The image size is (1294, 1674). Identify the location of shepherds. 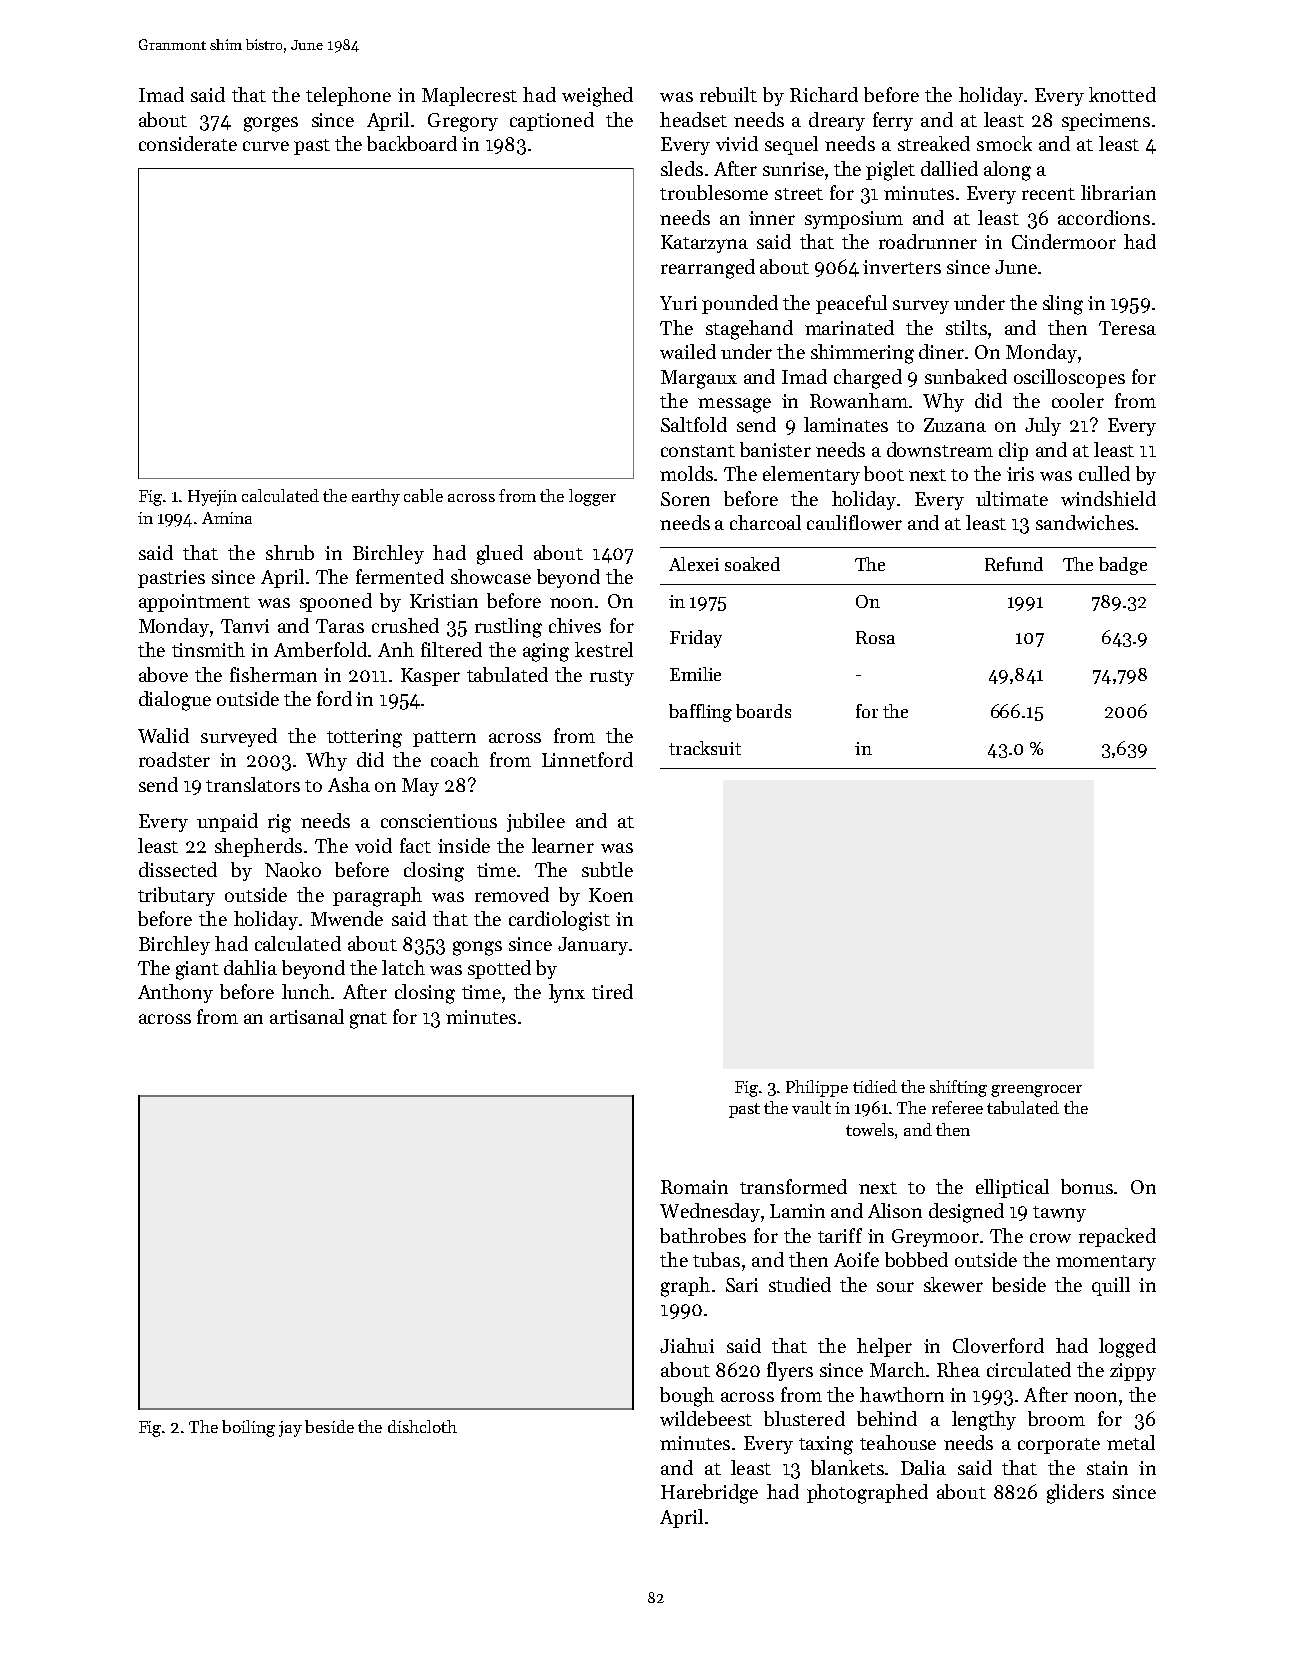
(258, 847).
